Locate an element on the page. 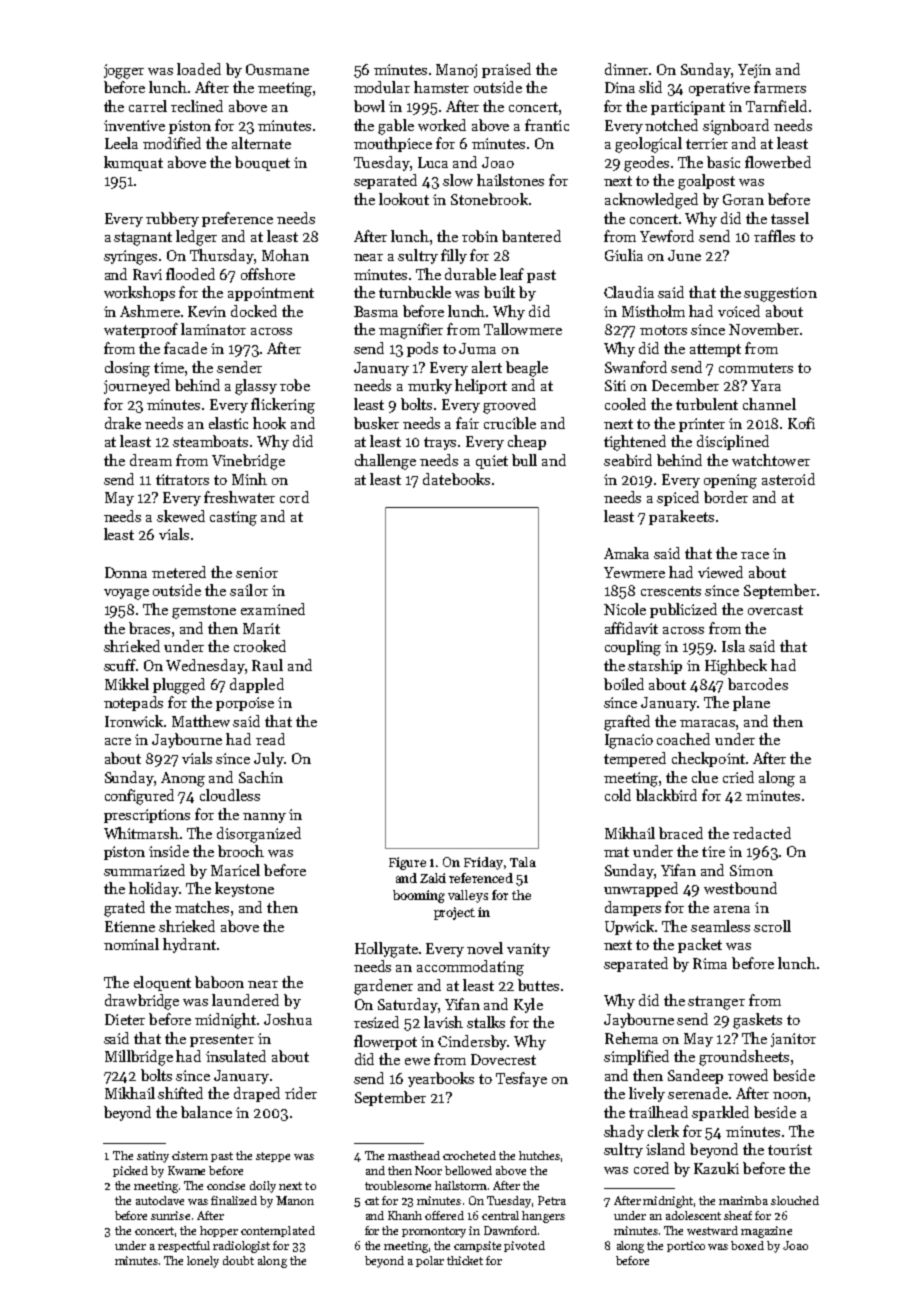 The height and width of the document is (1308, 924). cried is located at coordinates (738, 777).
